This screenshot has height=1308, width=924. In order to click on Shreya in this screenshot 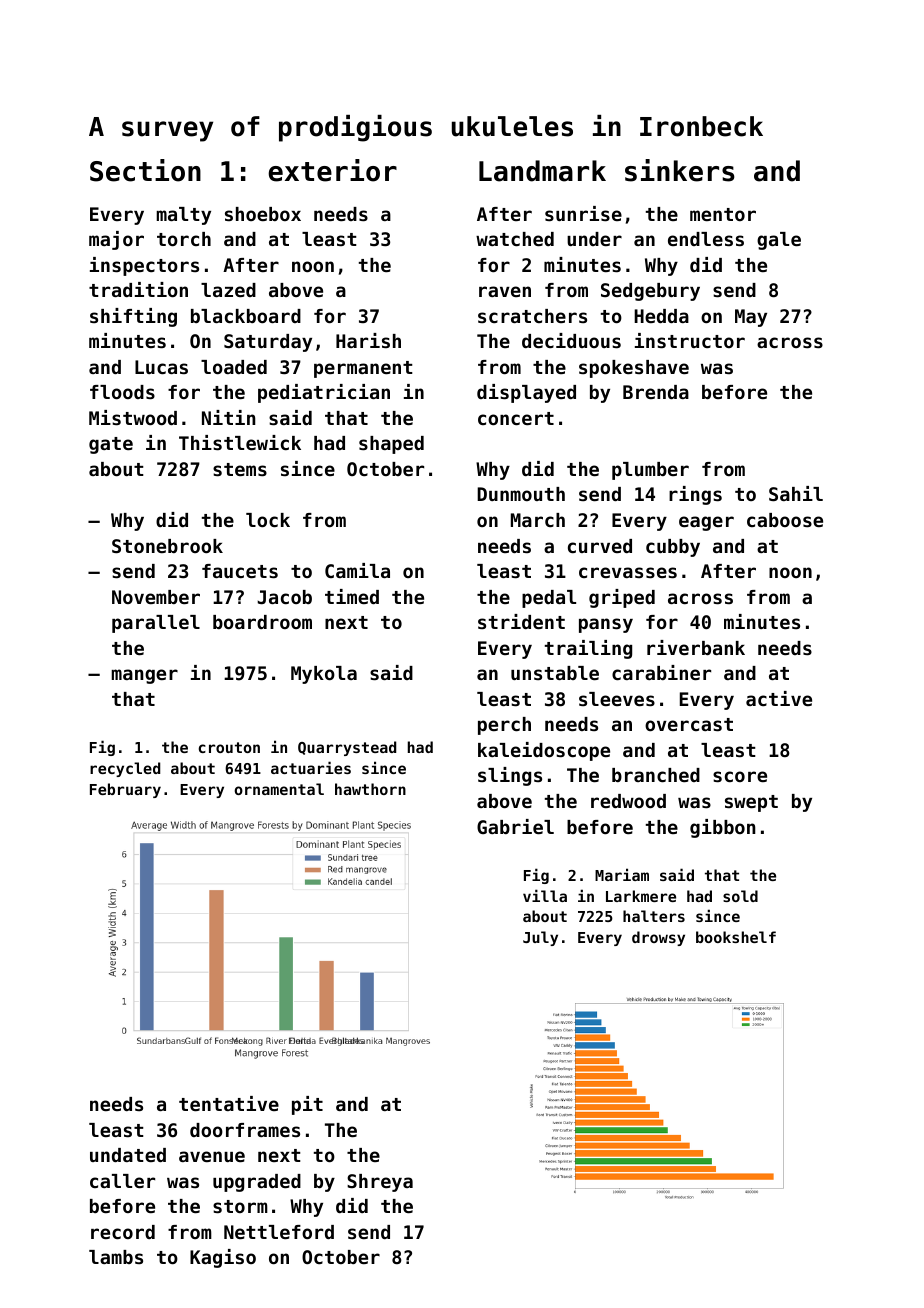, I will do `click(380, 1183)`.
